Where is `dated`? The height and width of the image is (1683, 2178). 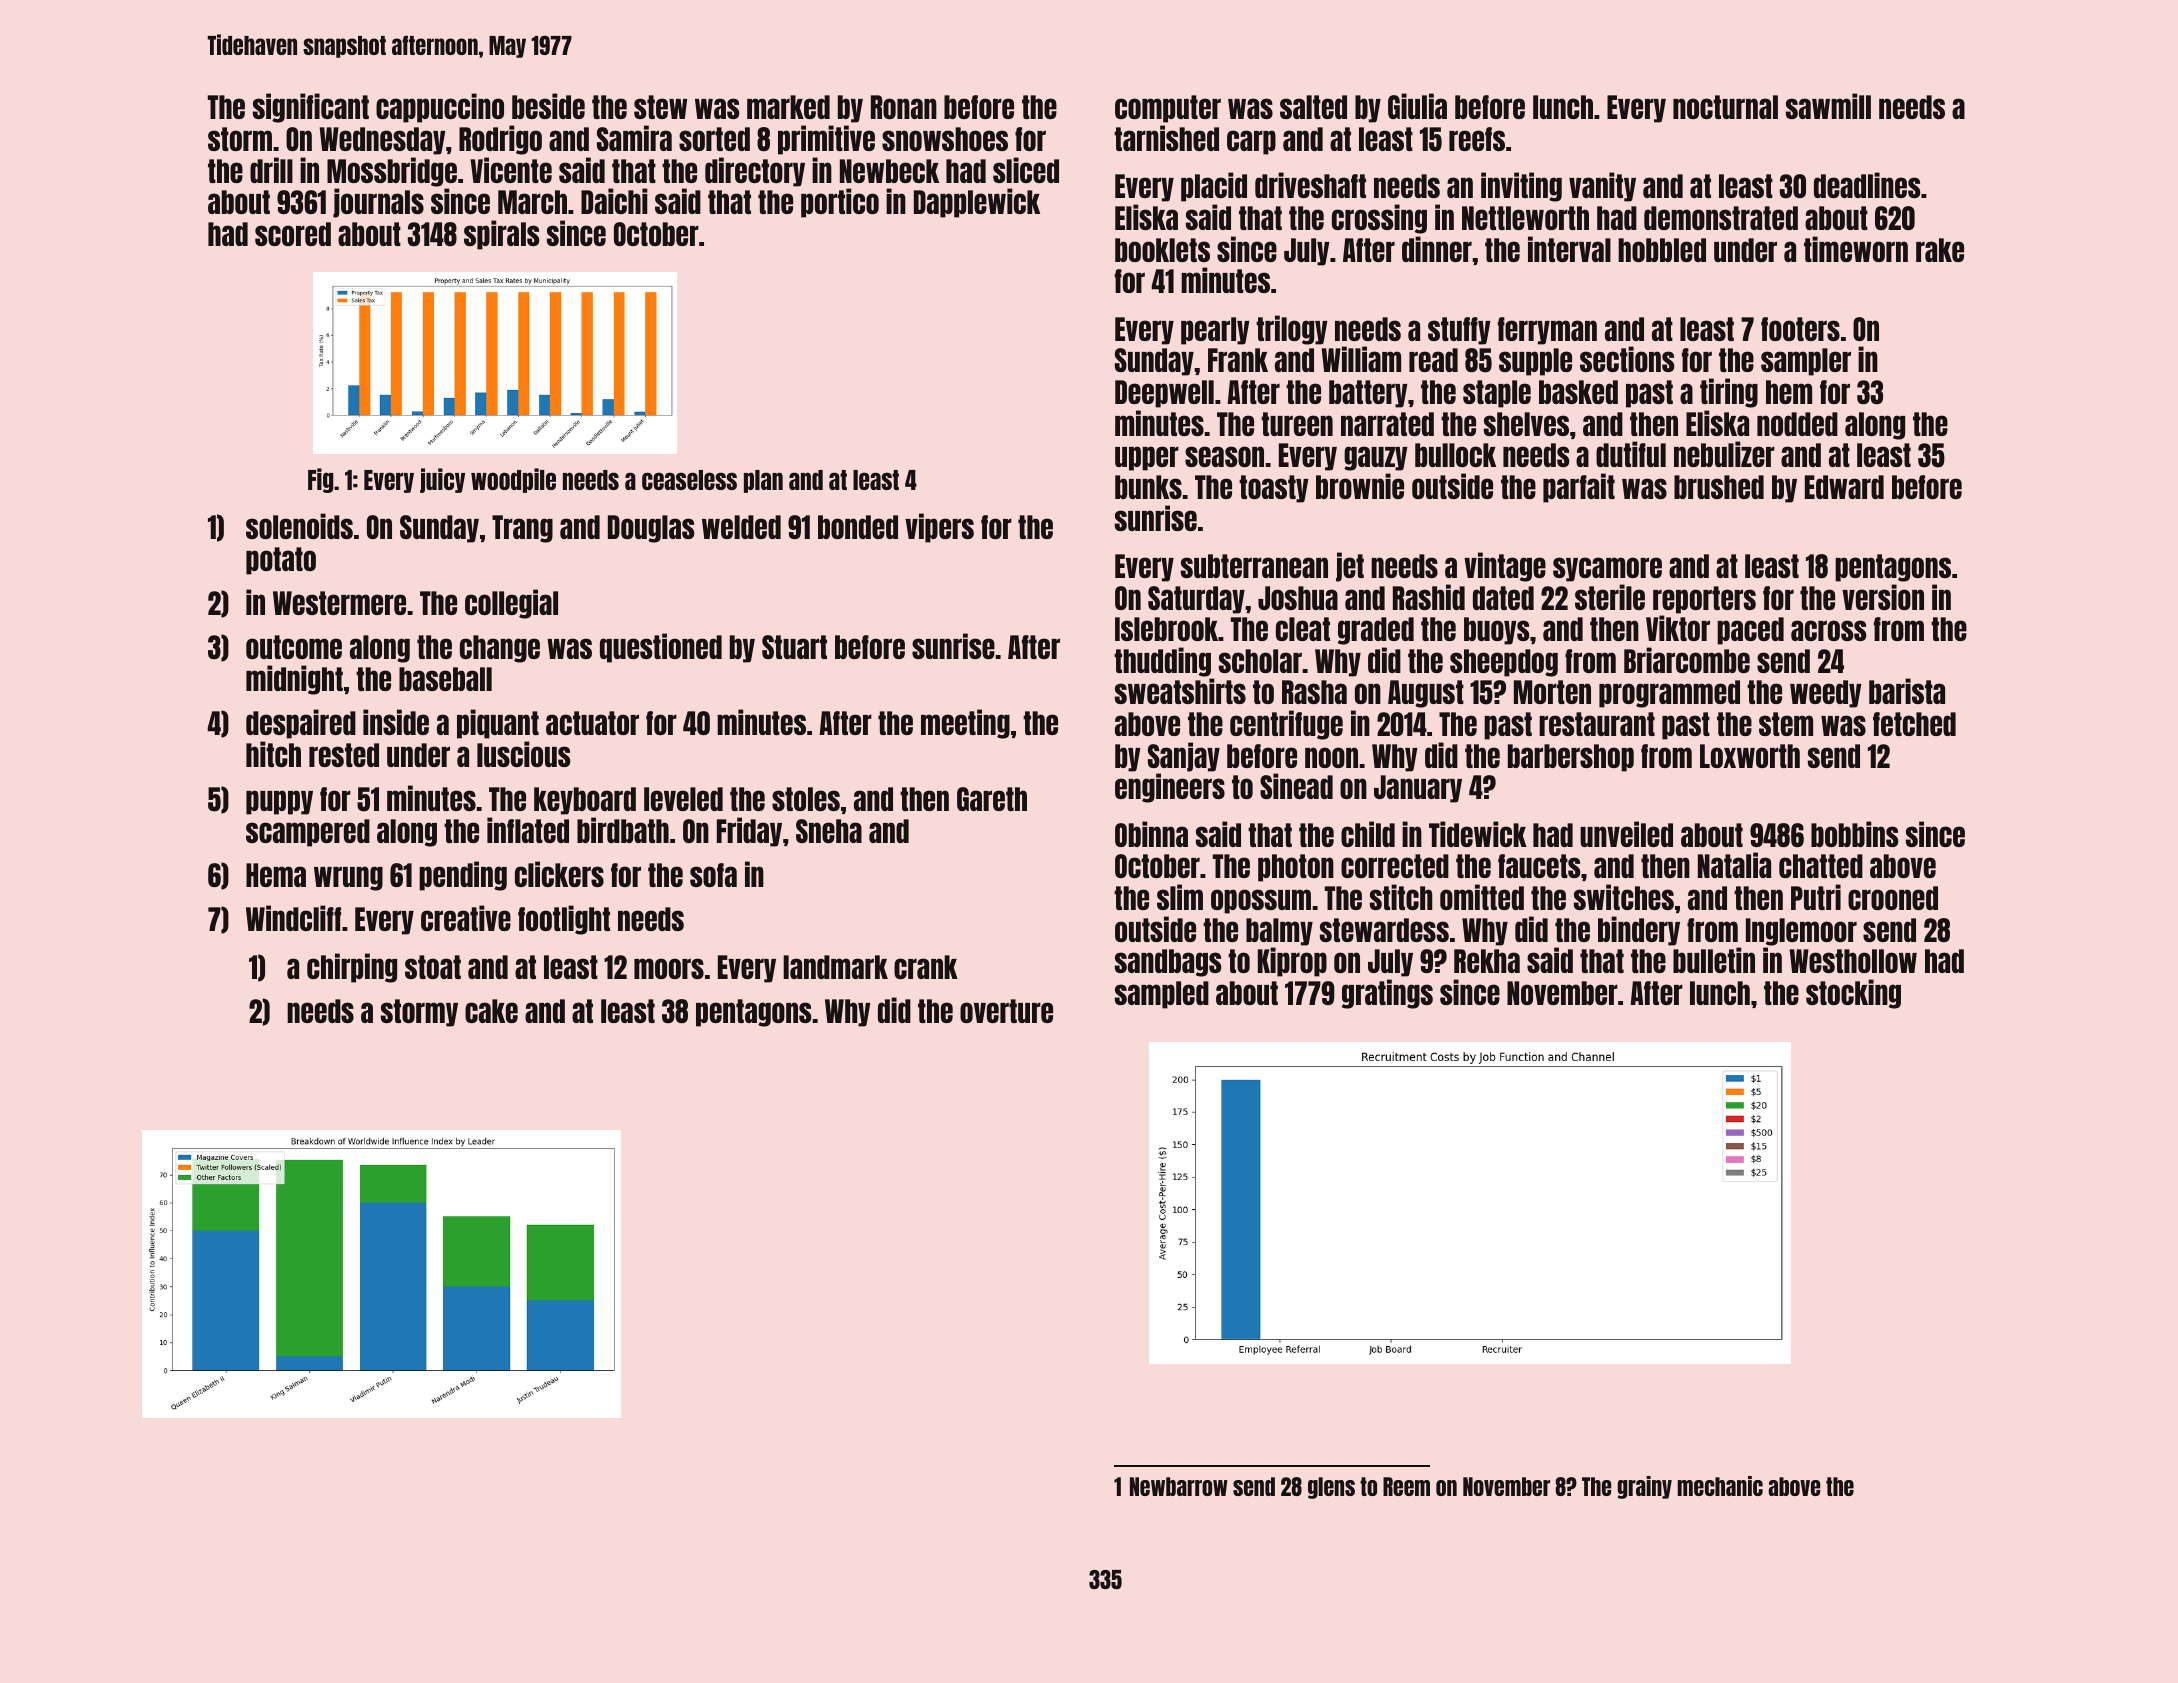 dated is located at coordinates (1503, 598).
